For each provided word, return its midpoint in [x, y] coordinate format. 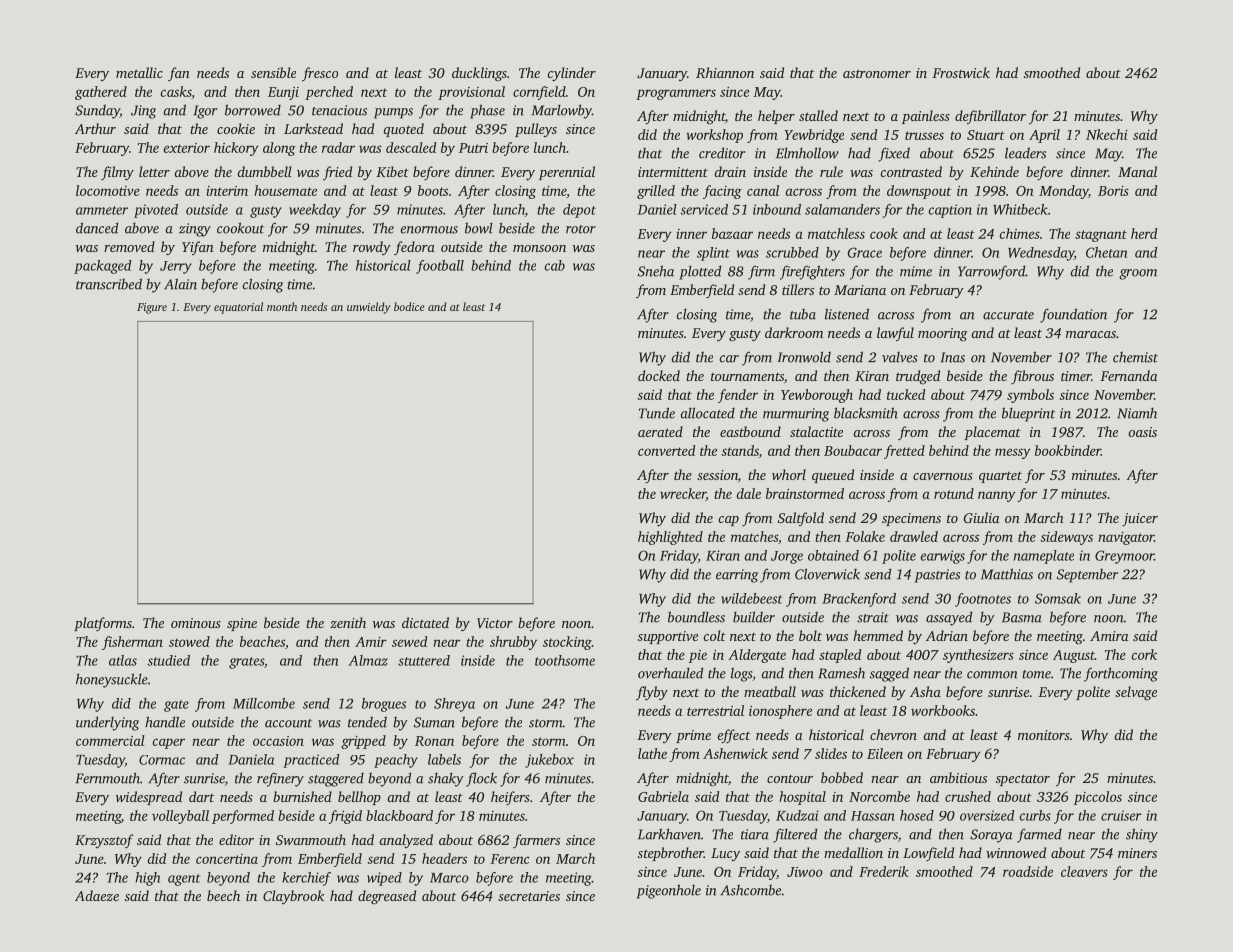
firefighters [812, 272]
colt [714, 635]
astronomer [877, 73]
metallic [139, 72]
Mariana [860, 290]
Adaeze [97, 895]
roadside [1028, 871]
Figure [152, 308]
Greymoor [1124, 557]
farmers [536, 841]
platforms [103, 624]
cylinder [571, 74]
